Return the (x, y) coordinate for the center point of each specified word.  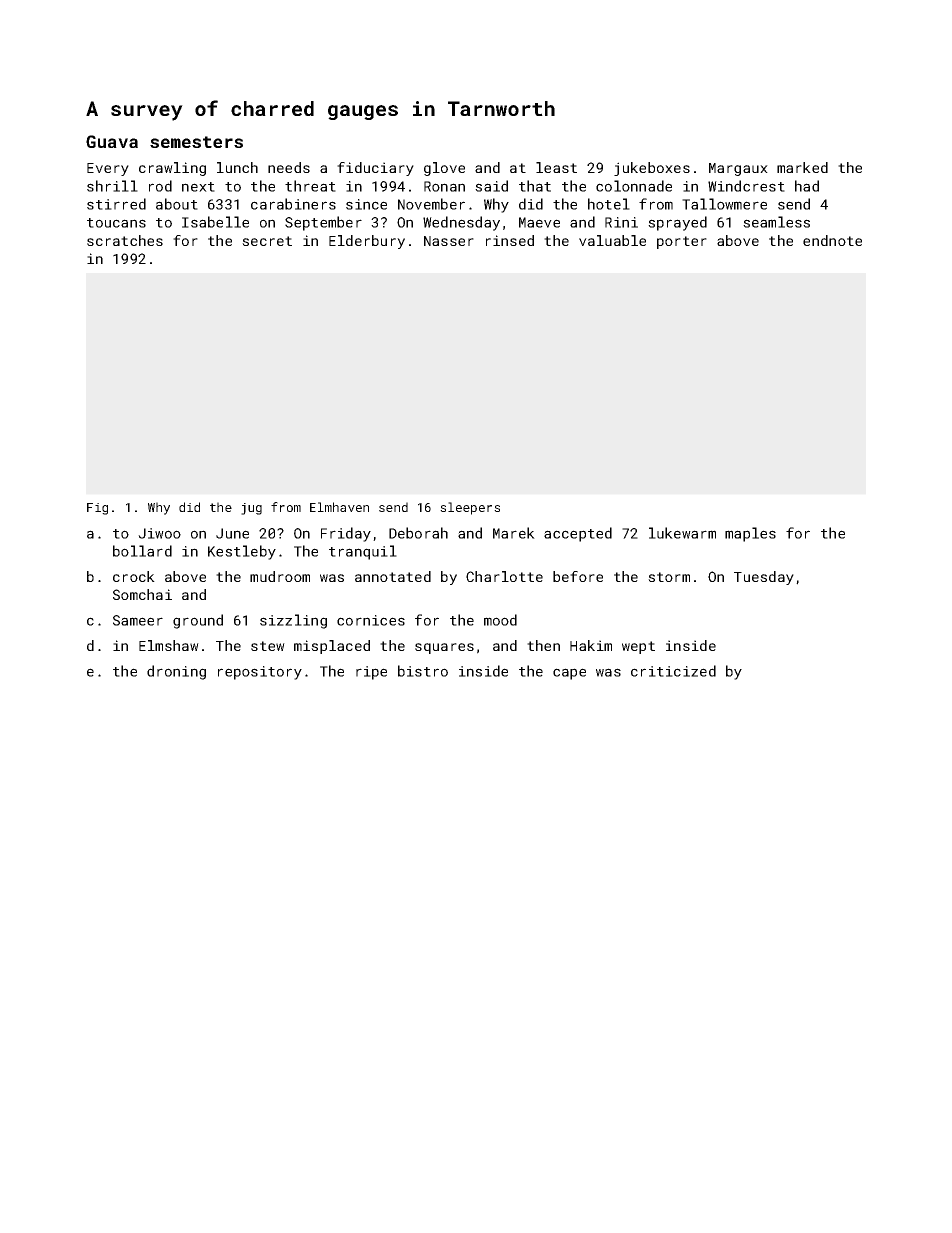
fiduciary (375, 169)
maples (750, 534)
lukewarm (682, 533)
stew (268, 646)
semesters (196, 142)
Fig (97, 509)
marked (802, 167)
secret (267, 241)
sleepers (470, 508)
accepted (578, 534)
